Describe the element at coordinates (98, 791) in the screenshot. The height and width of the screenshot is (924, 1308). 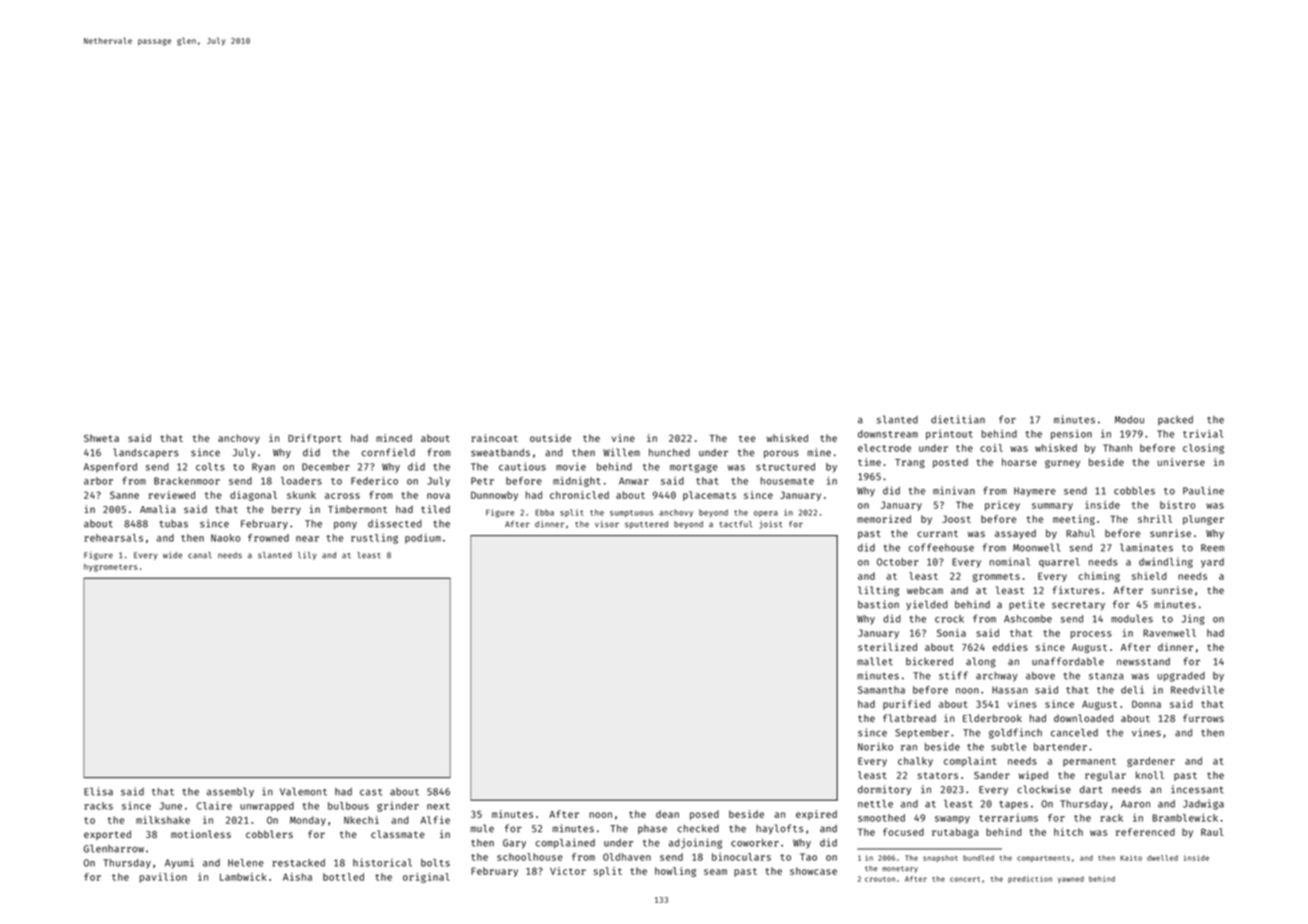
I see `Elisa` at that location.
